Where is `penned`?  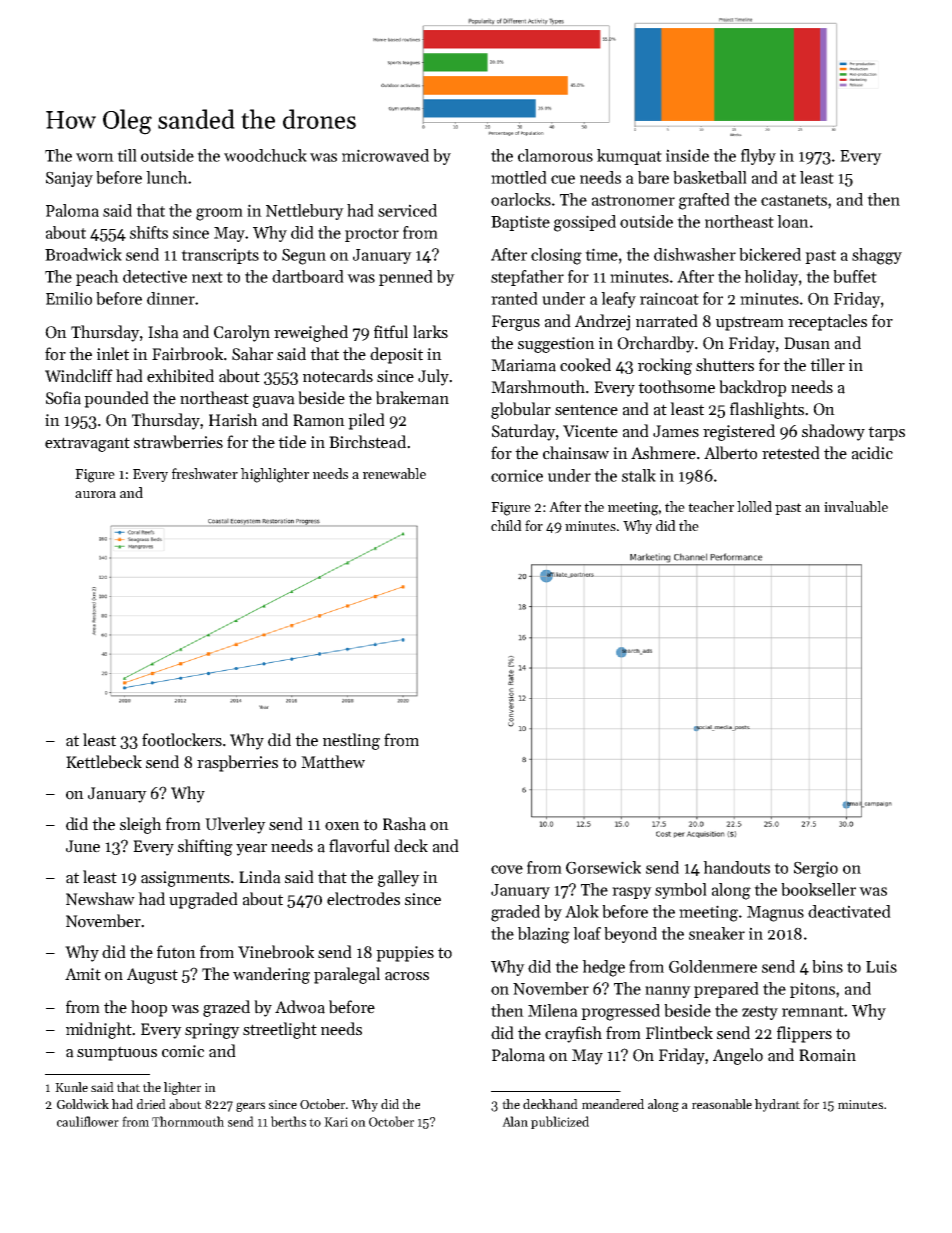 penned is located at coordinates (406, 278).
